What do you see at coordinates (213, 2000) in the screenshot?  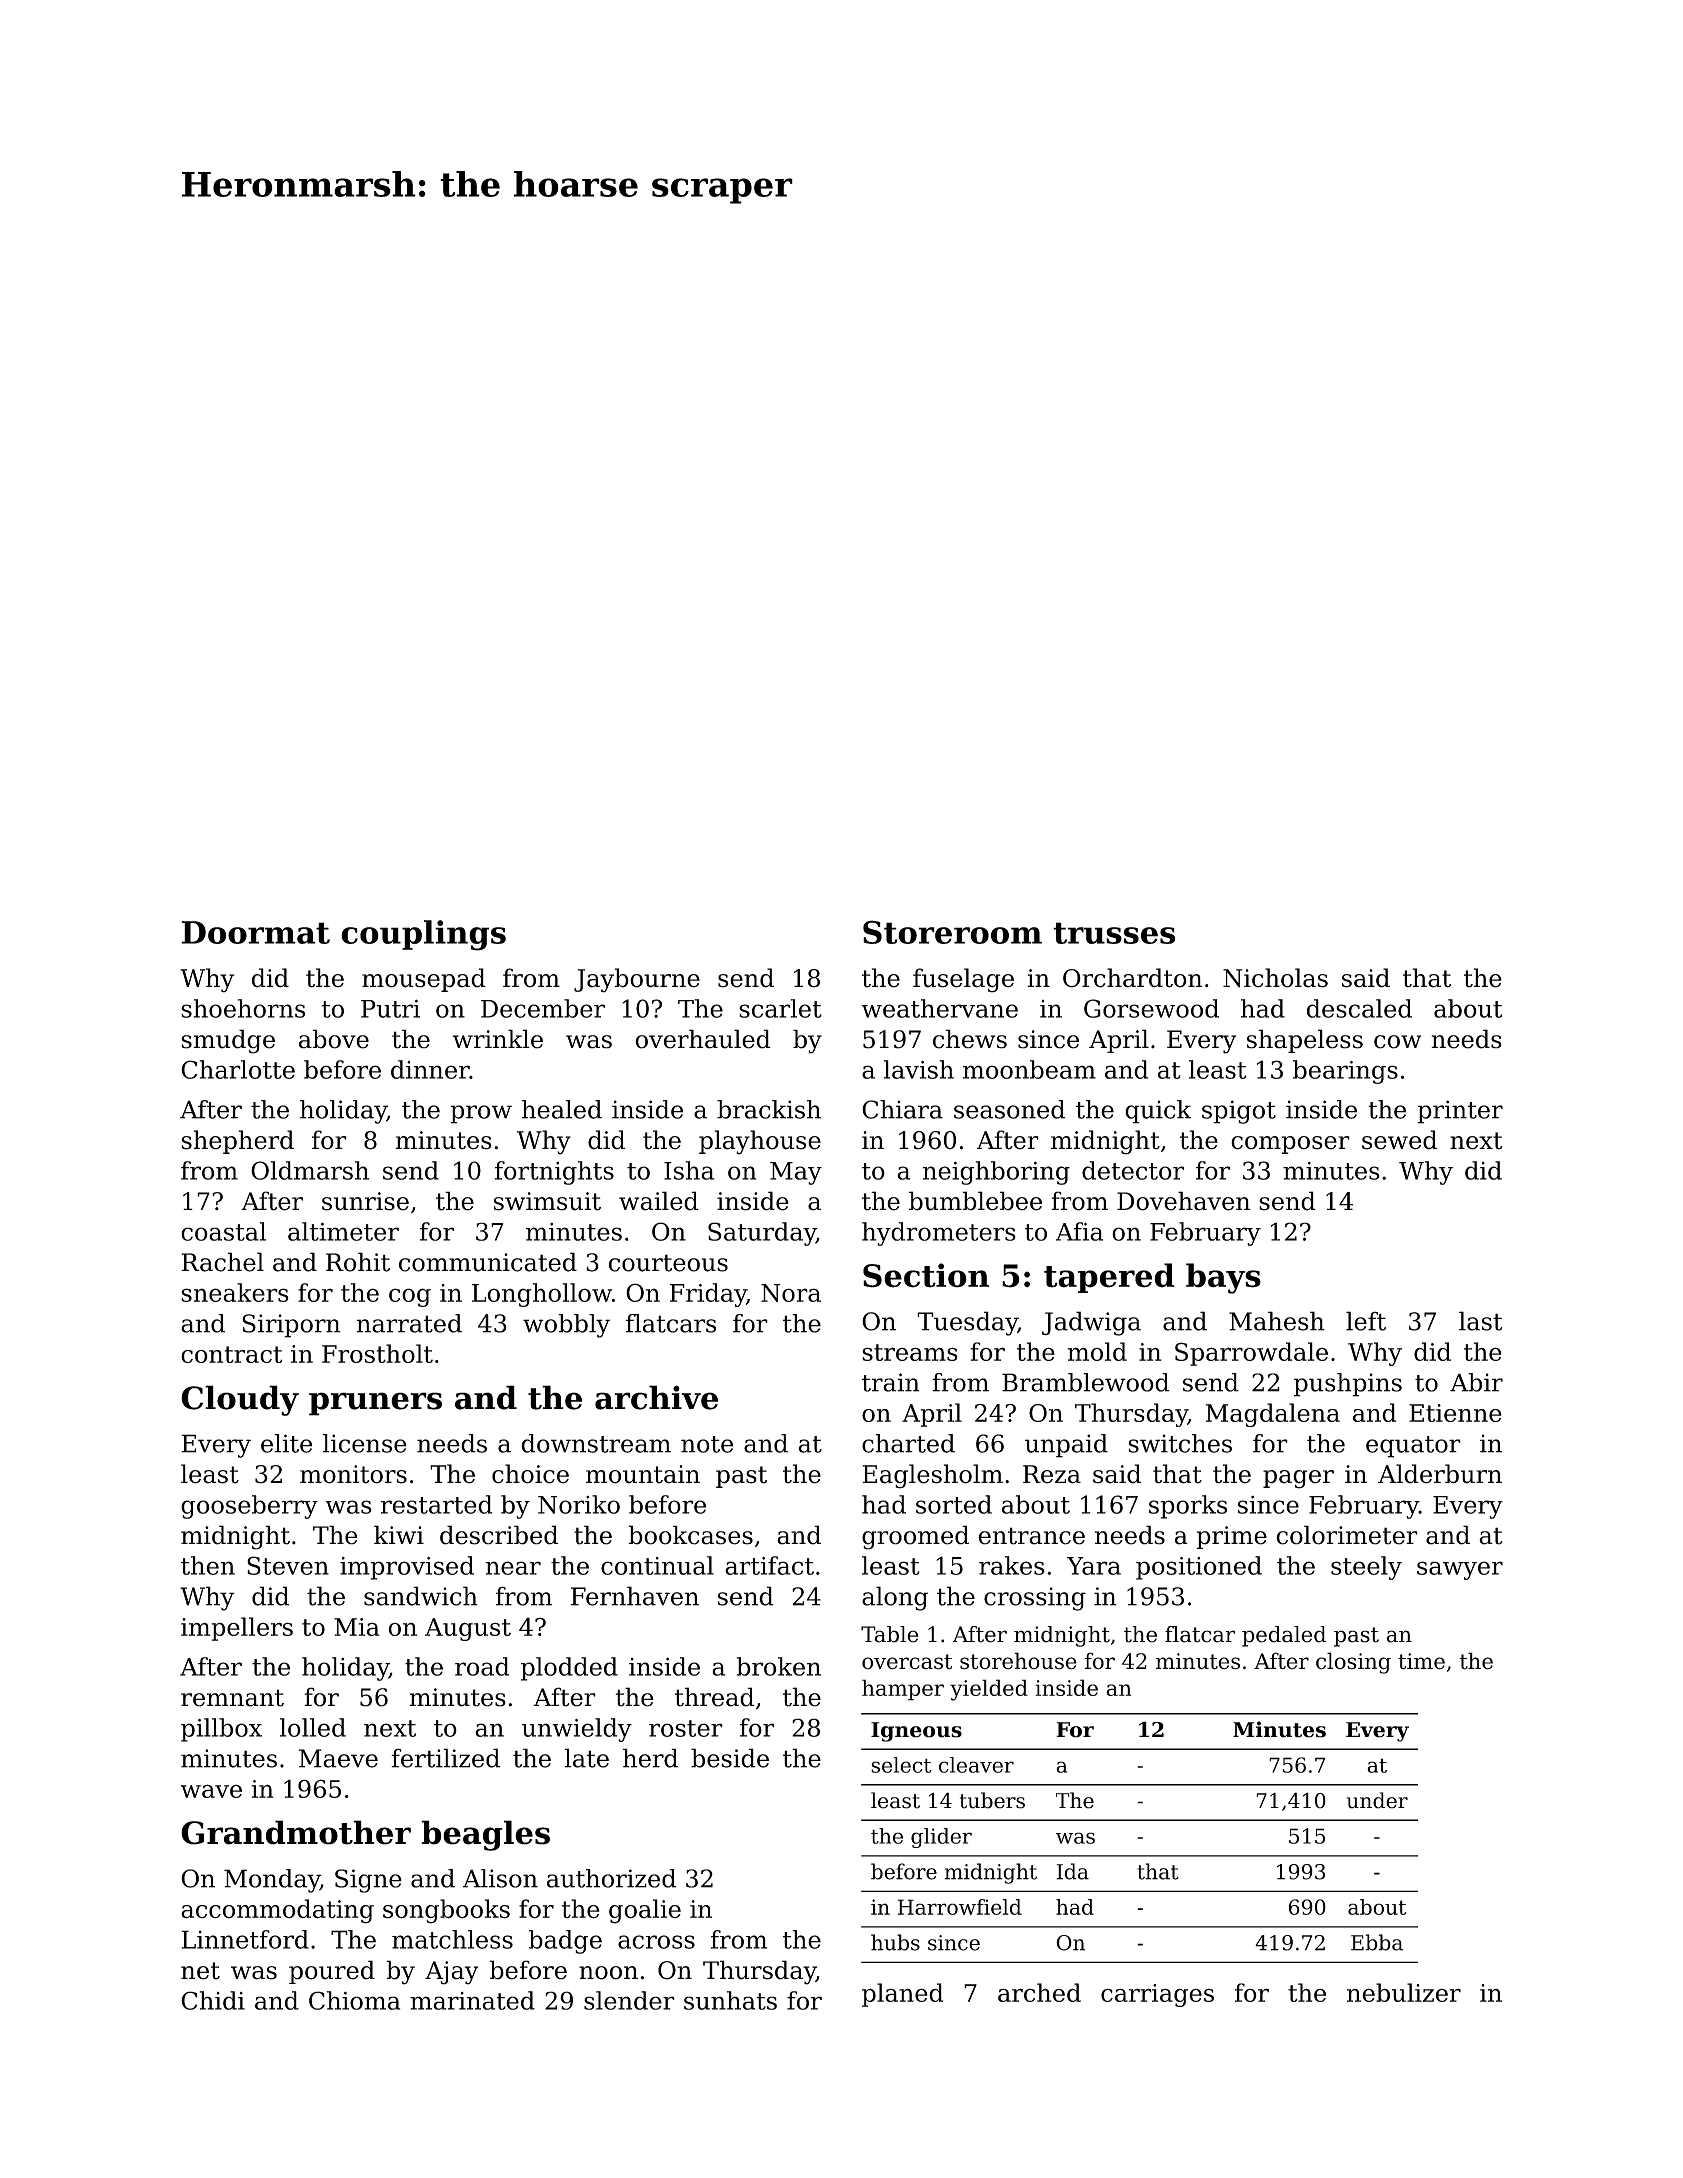 I see `Chidi` at bounding box center [213, 2000].
